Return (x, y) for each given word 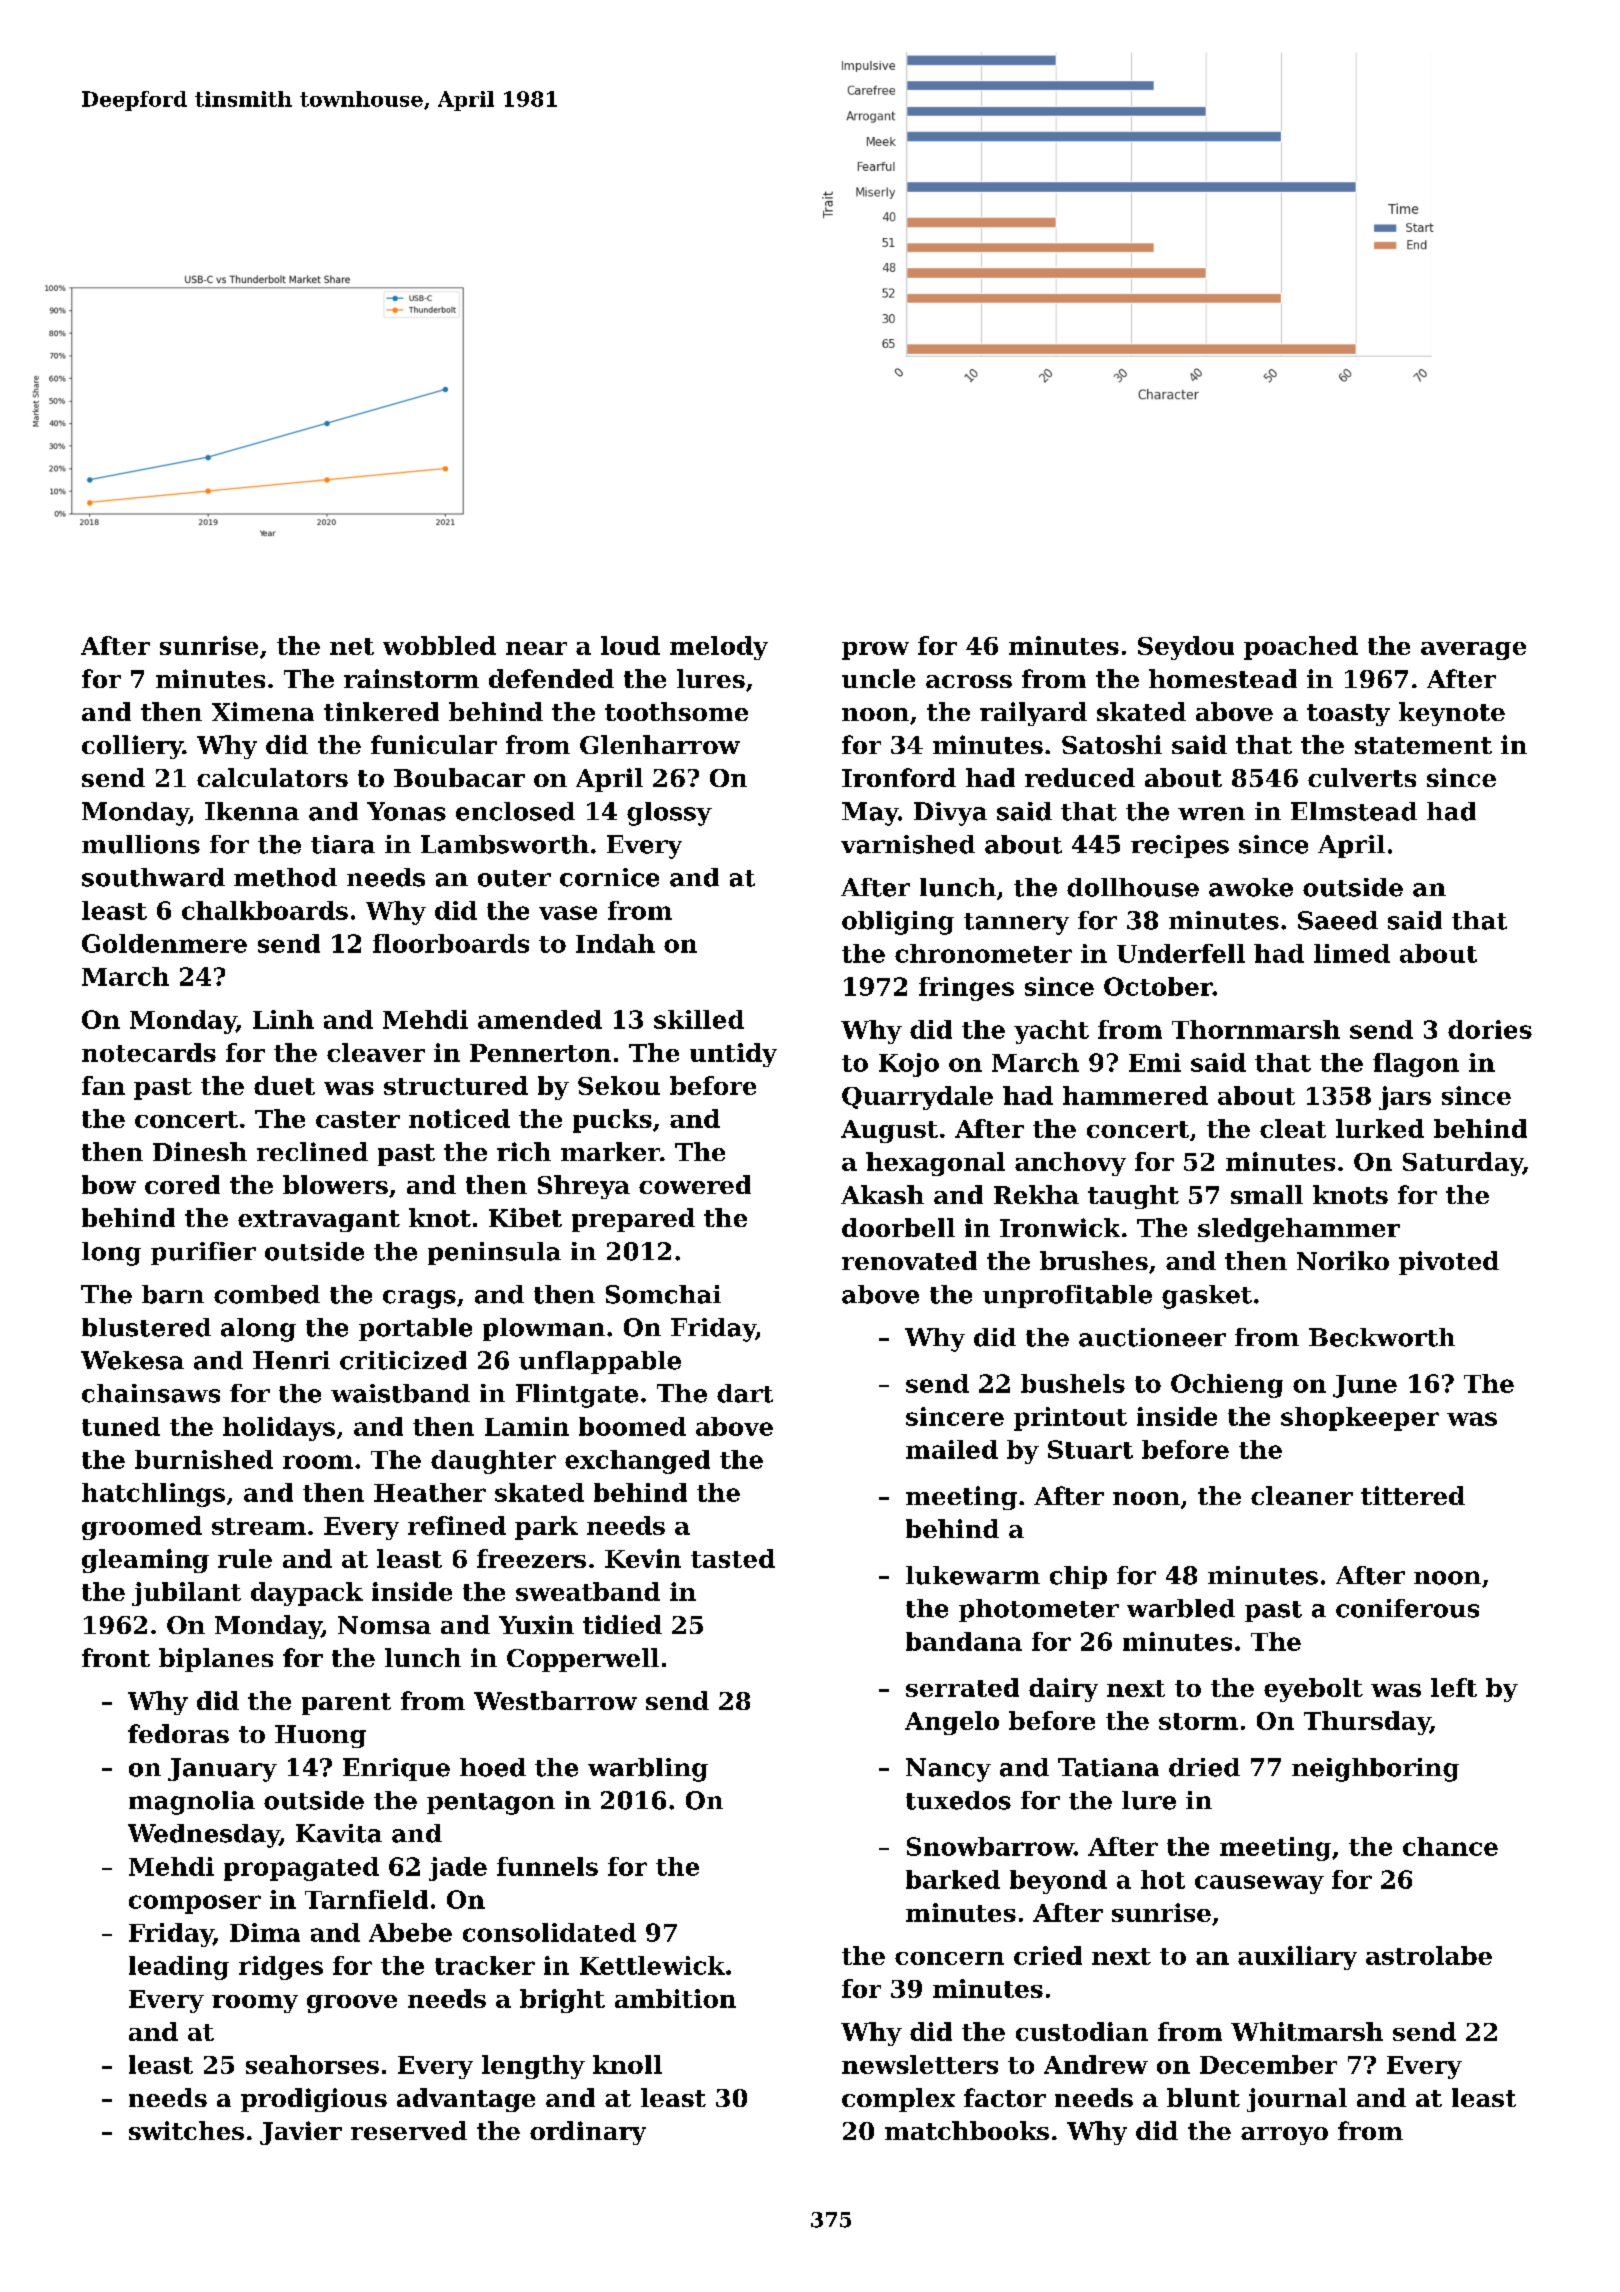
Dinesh (200, 1151)
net (352, 646)
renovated (909, 1260)
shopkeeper (1360, 1419)
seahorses (312, 2064)
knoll (627, 2064)
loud (630, 645)
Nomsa (384, 1625)
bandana (964, 1641)
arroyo (1284, 2136)
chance (1450, 1846)
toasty (1348, 715)
